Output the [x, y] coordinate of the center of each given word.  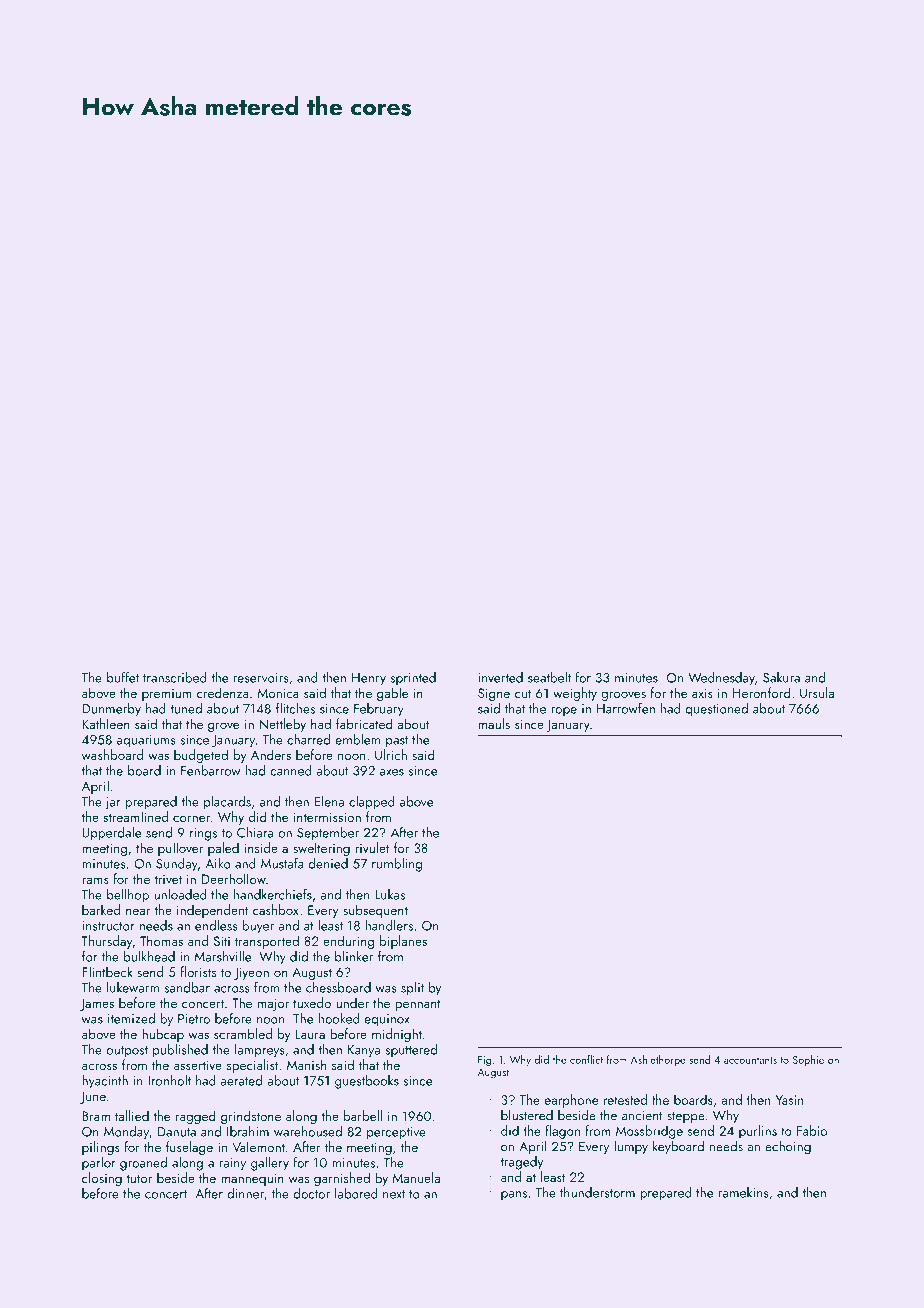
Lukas [390, 894]
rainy [232, 1164]
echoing [788, 1148]
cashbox [276, 909]
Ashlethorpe [658, 1060]
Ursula [817, 692]
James [97, 1004]
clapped [372, 802]
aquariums [146, 741]
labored [356, 1193]
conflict [586, 1059]
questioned [716, 709]
